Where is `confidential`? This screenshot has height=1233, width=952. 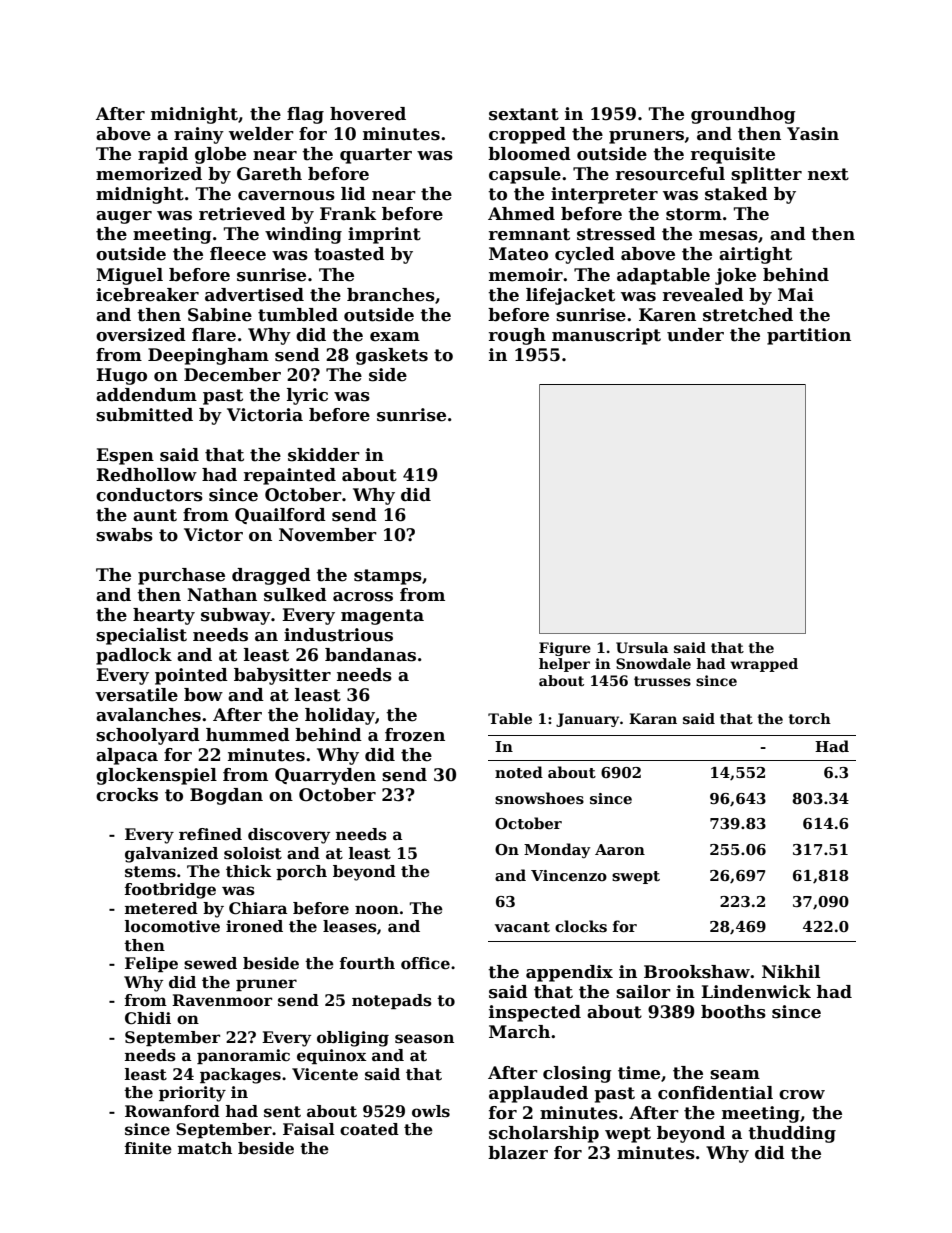 confidential is located at coordinates (715, 1093).
